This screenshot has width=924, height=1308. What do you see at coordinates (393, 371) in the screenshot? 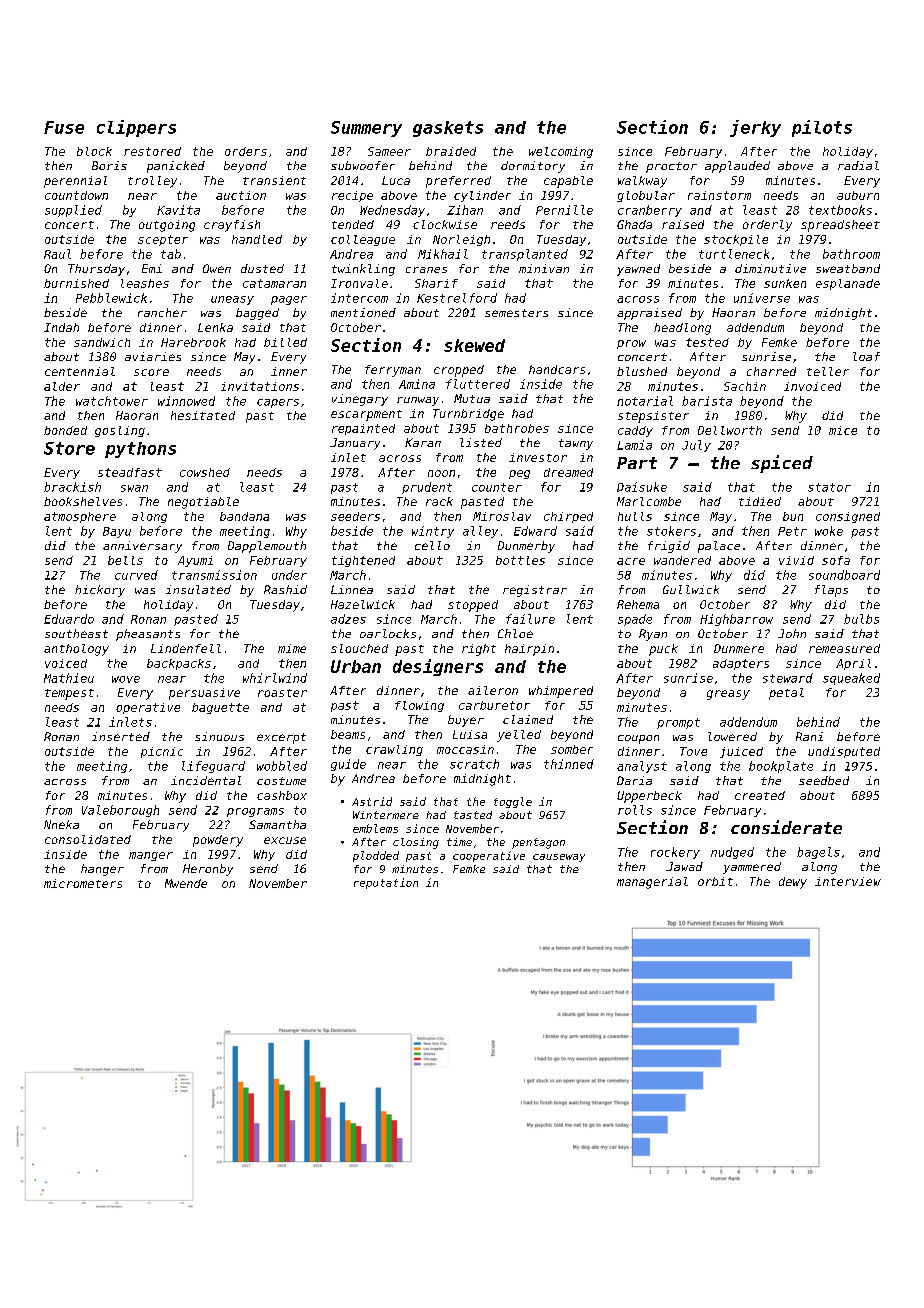
I see `ferryman` at bounding box center [393, 371].
